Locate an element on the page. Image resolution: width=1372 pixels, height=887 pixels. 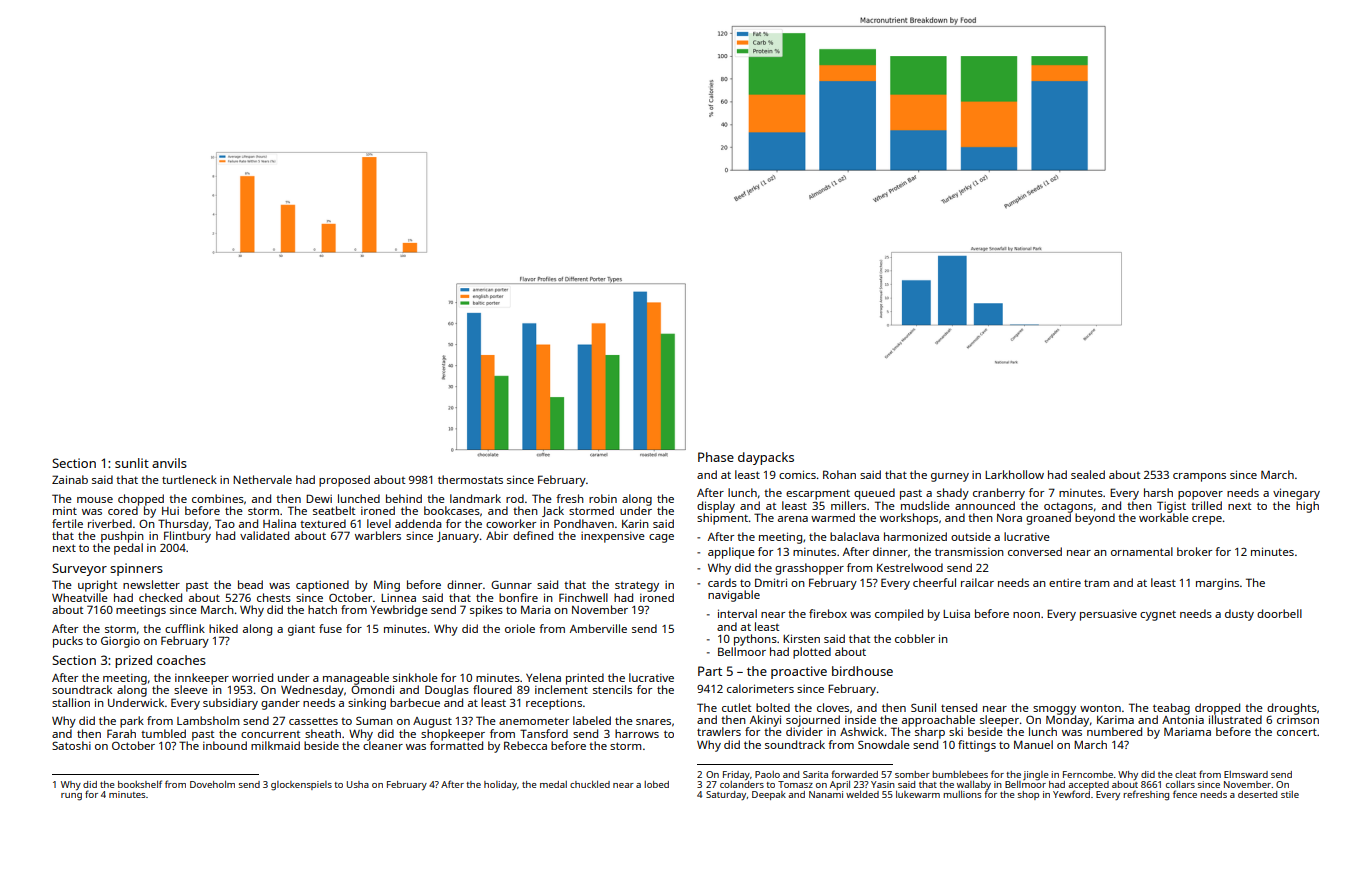
cards is located at coordinates (722, 582).
